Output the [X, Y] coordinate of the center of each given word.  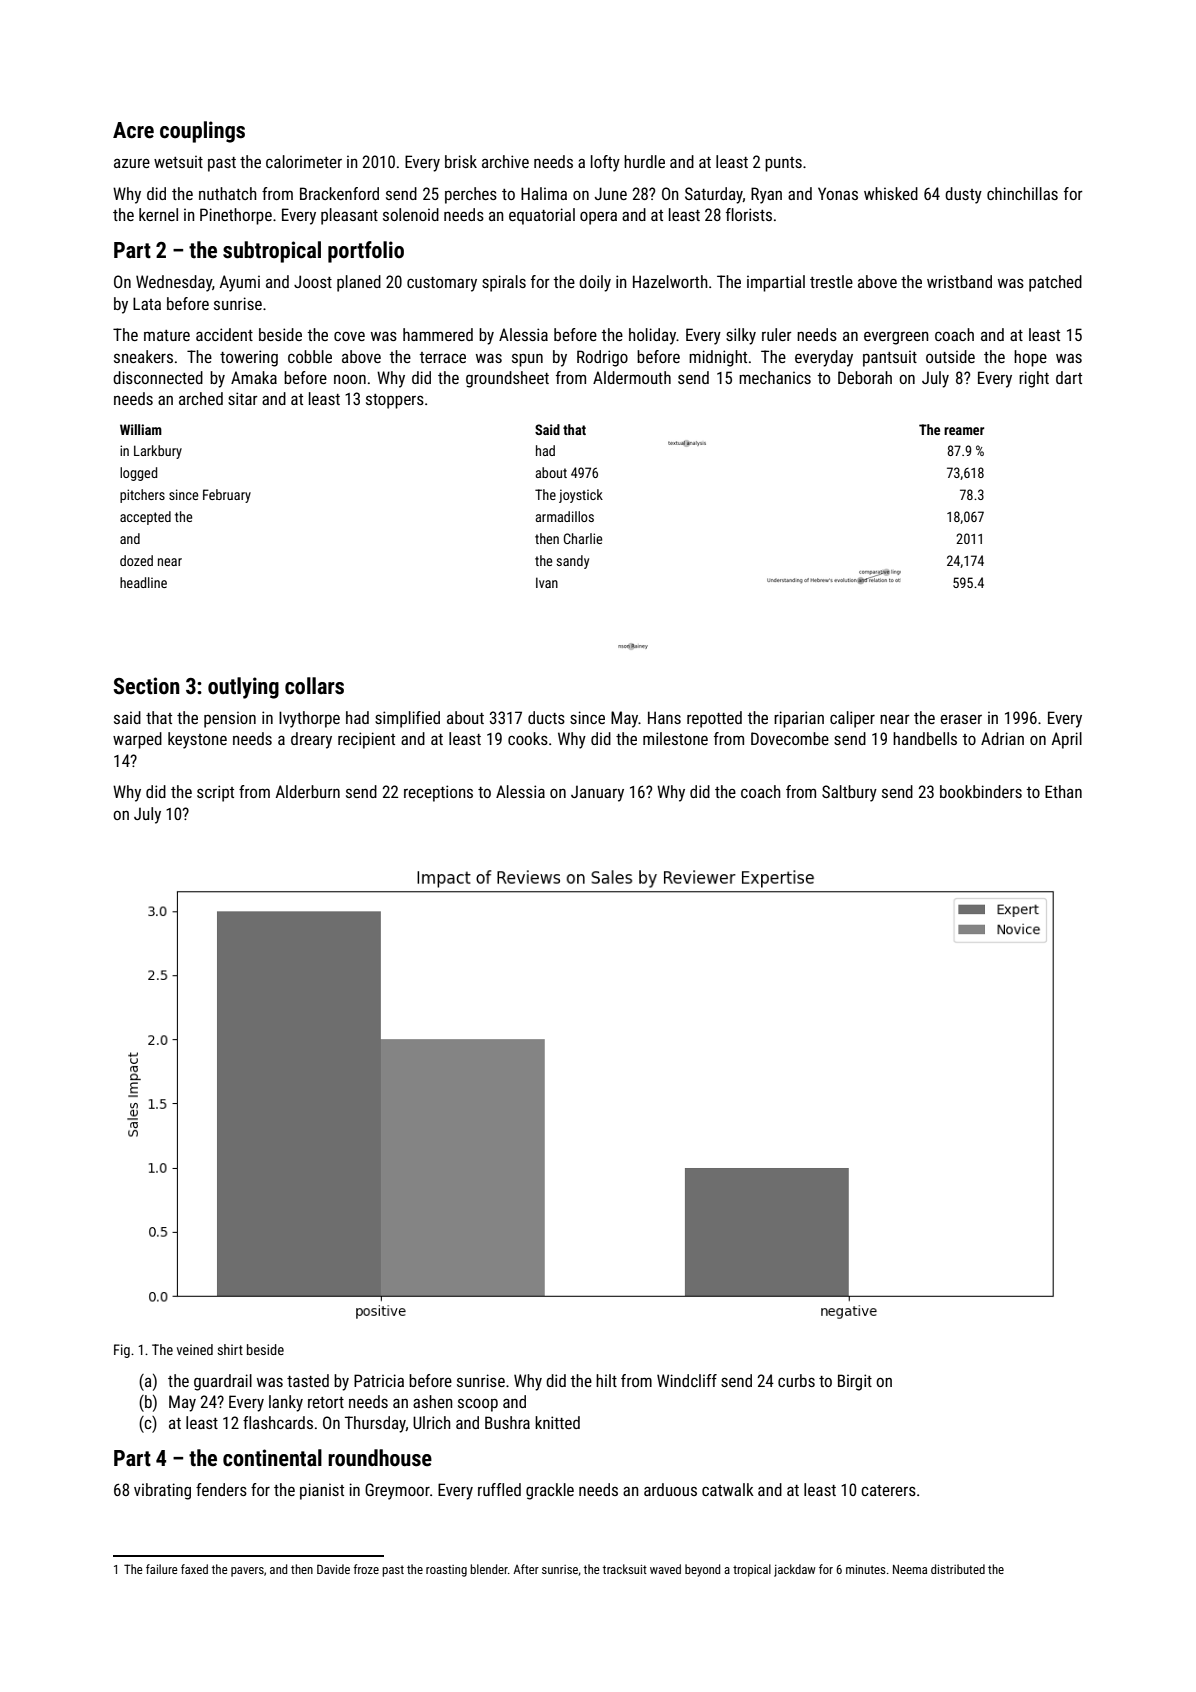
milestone [675, 738]
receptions [438, 793]
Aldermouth [632, 377]
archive [505, 161]
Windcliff [687, 1380]
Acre [133, 130]
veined [195, 1349]
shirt [230, 1349]
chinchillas [1022, 193]
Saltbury [849, 793]
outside [950, 356]
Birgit [855, 1382]
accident [224, 334]
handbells [925, 738]
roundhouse [380, 1458]
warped [137, 740]
